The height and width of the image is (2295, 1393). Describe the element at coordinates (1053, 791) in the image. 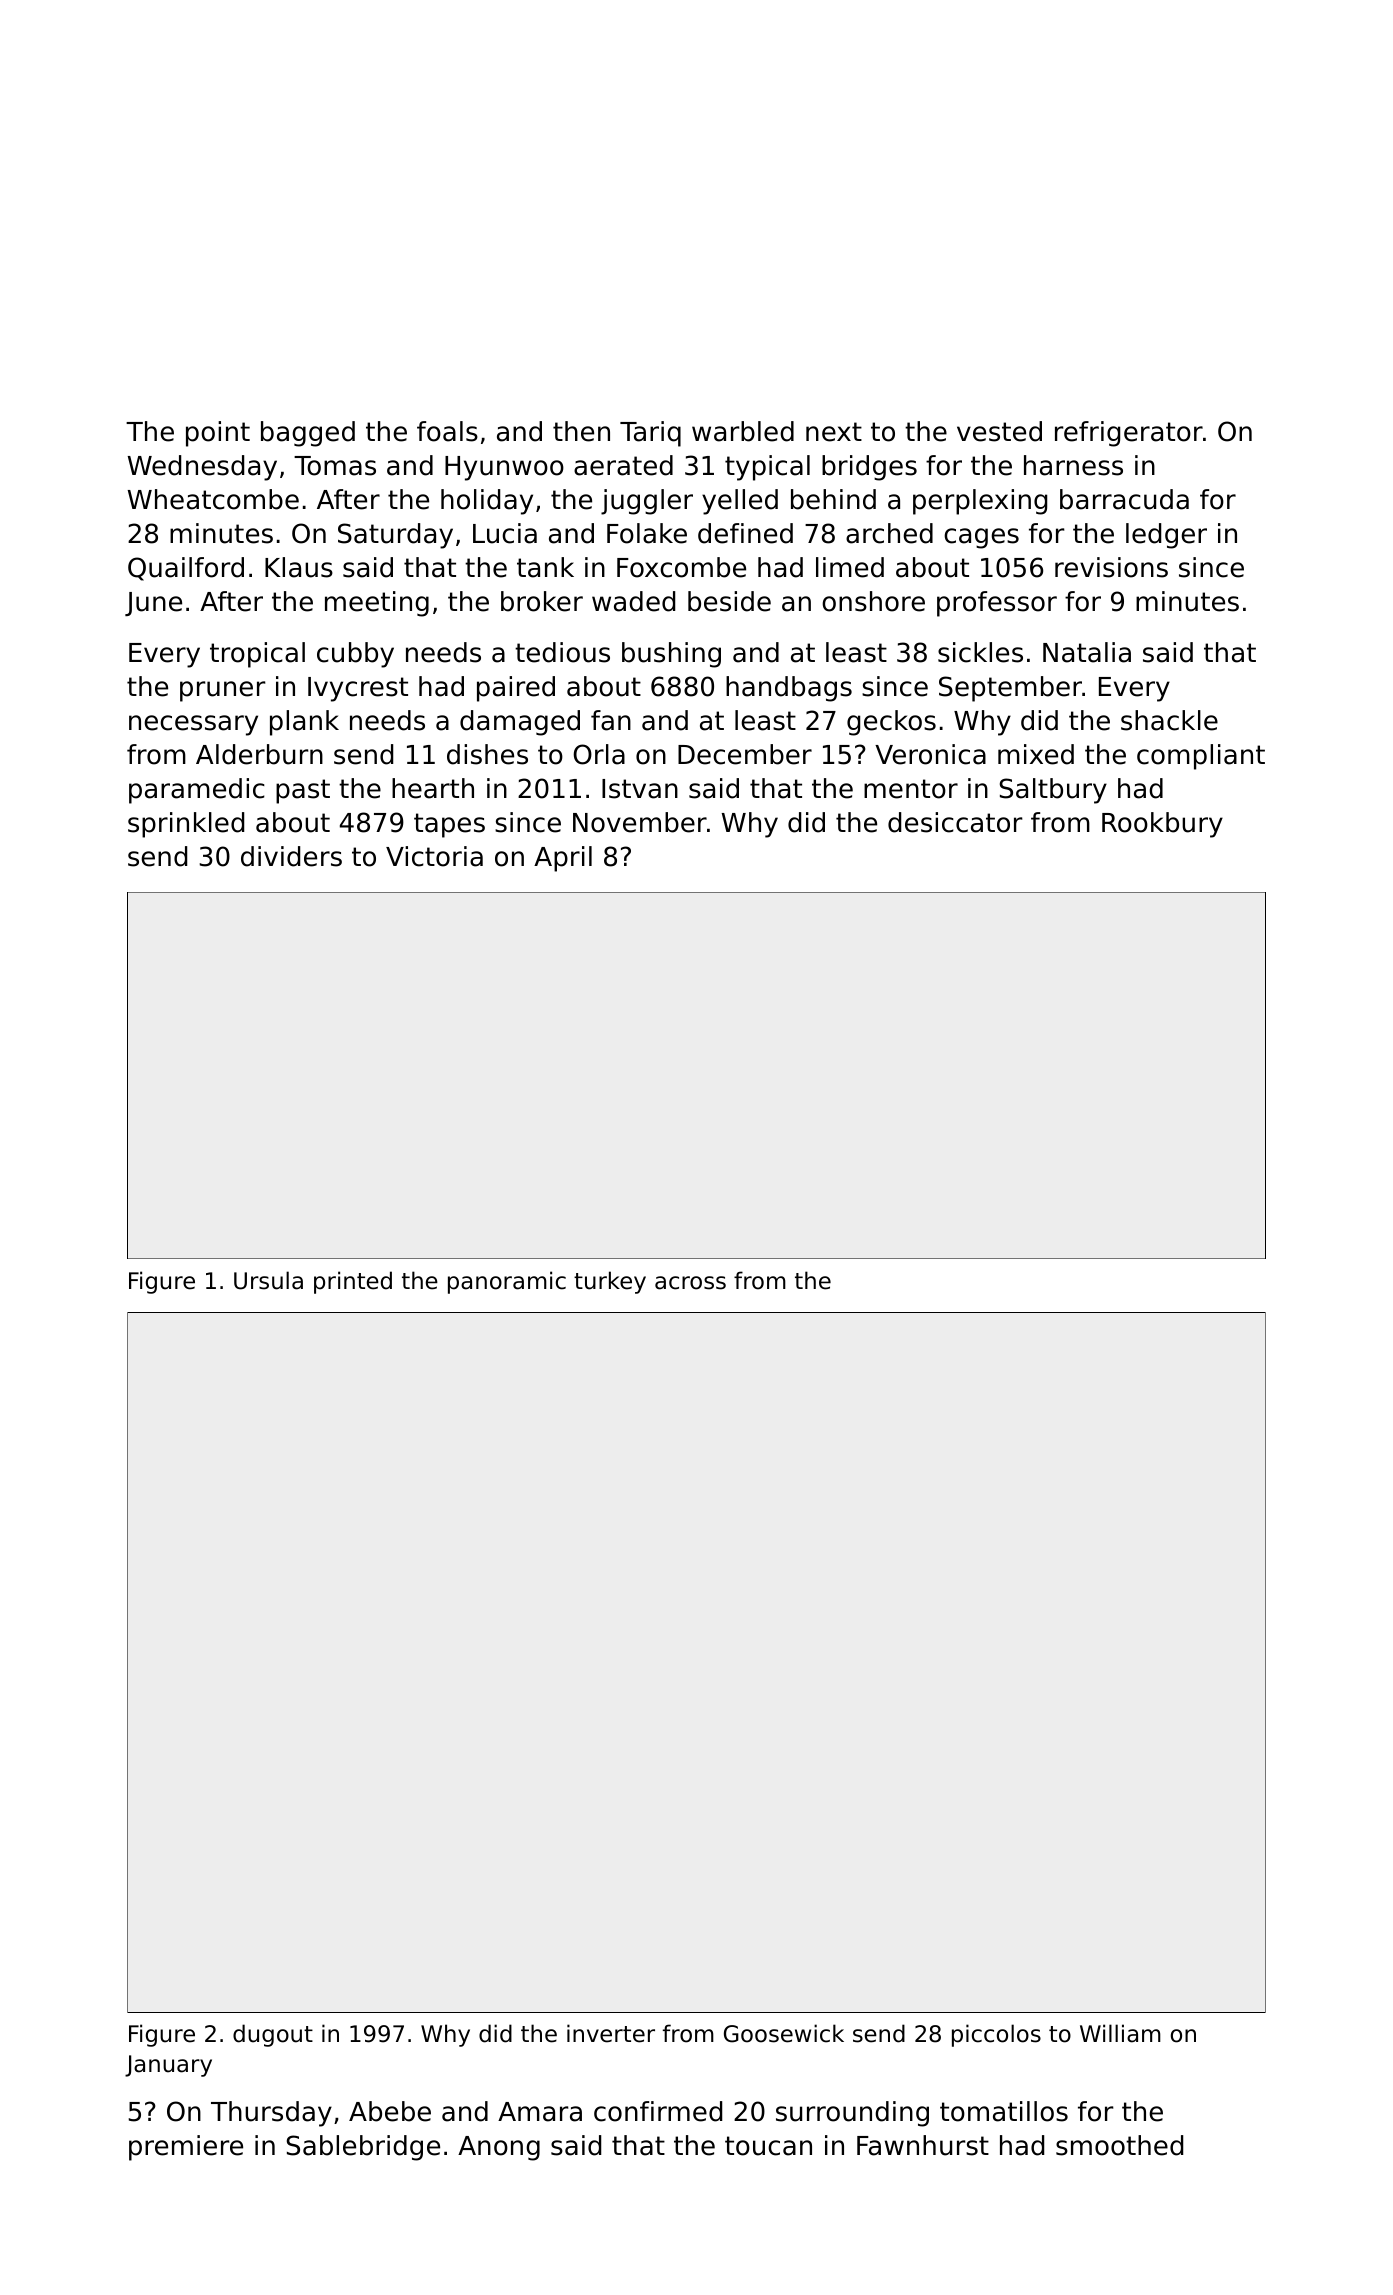

I see `Saltbury` at that location.
